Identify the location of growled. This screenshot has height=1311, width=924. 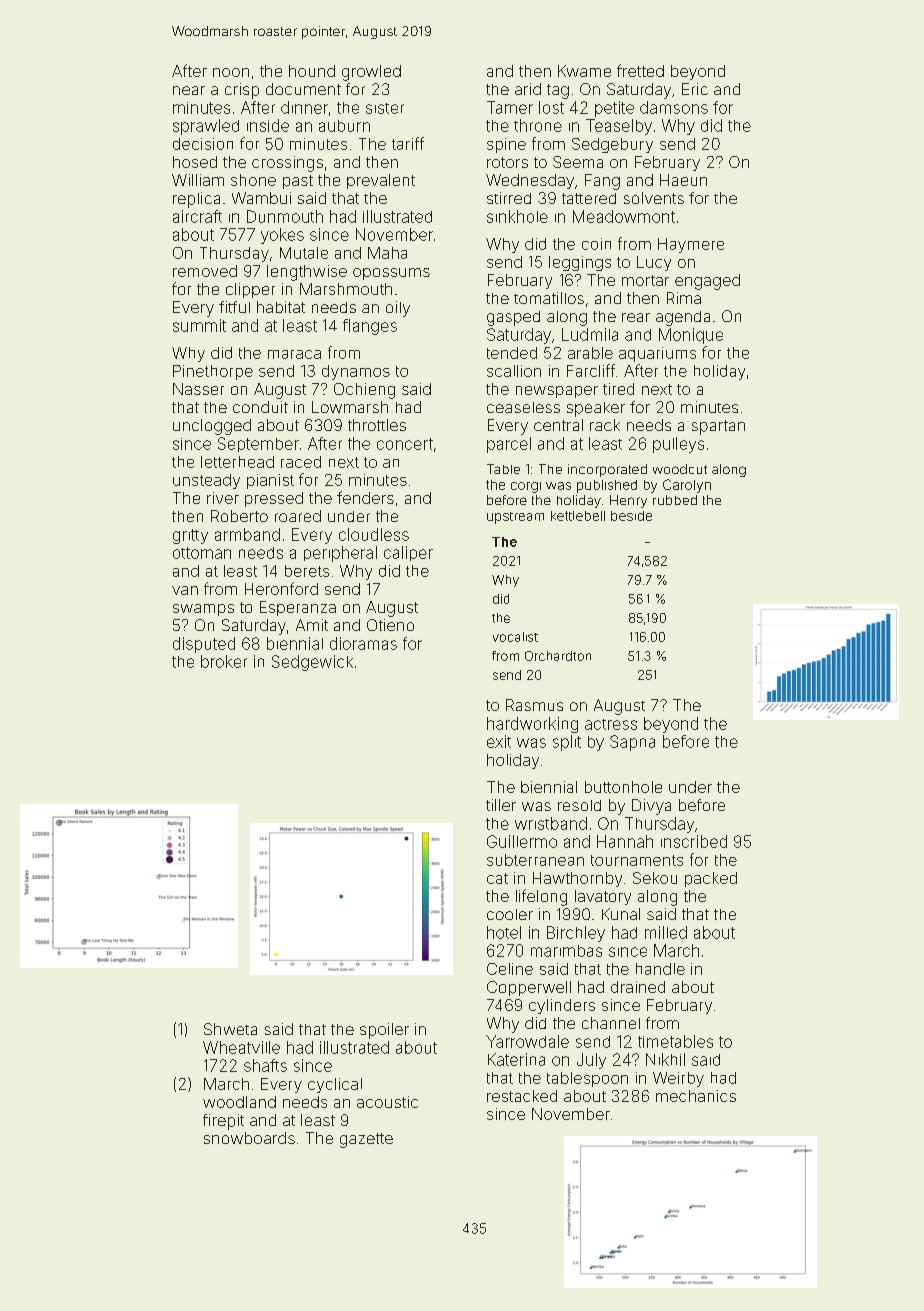
(371, 73).
